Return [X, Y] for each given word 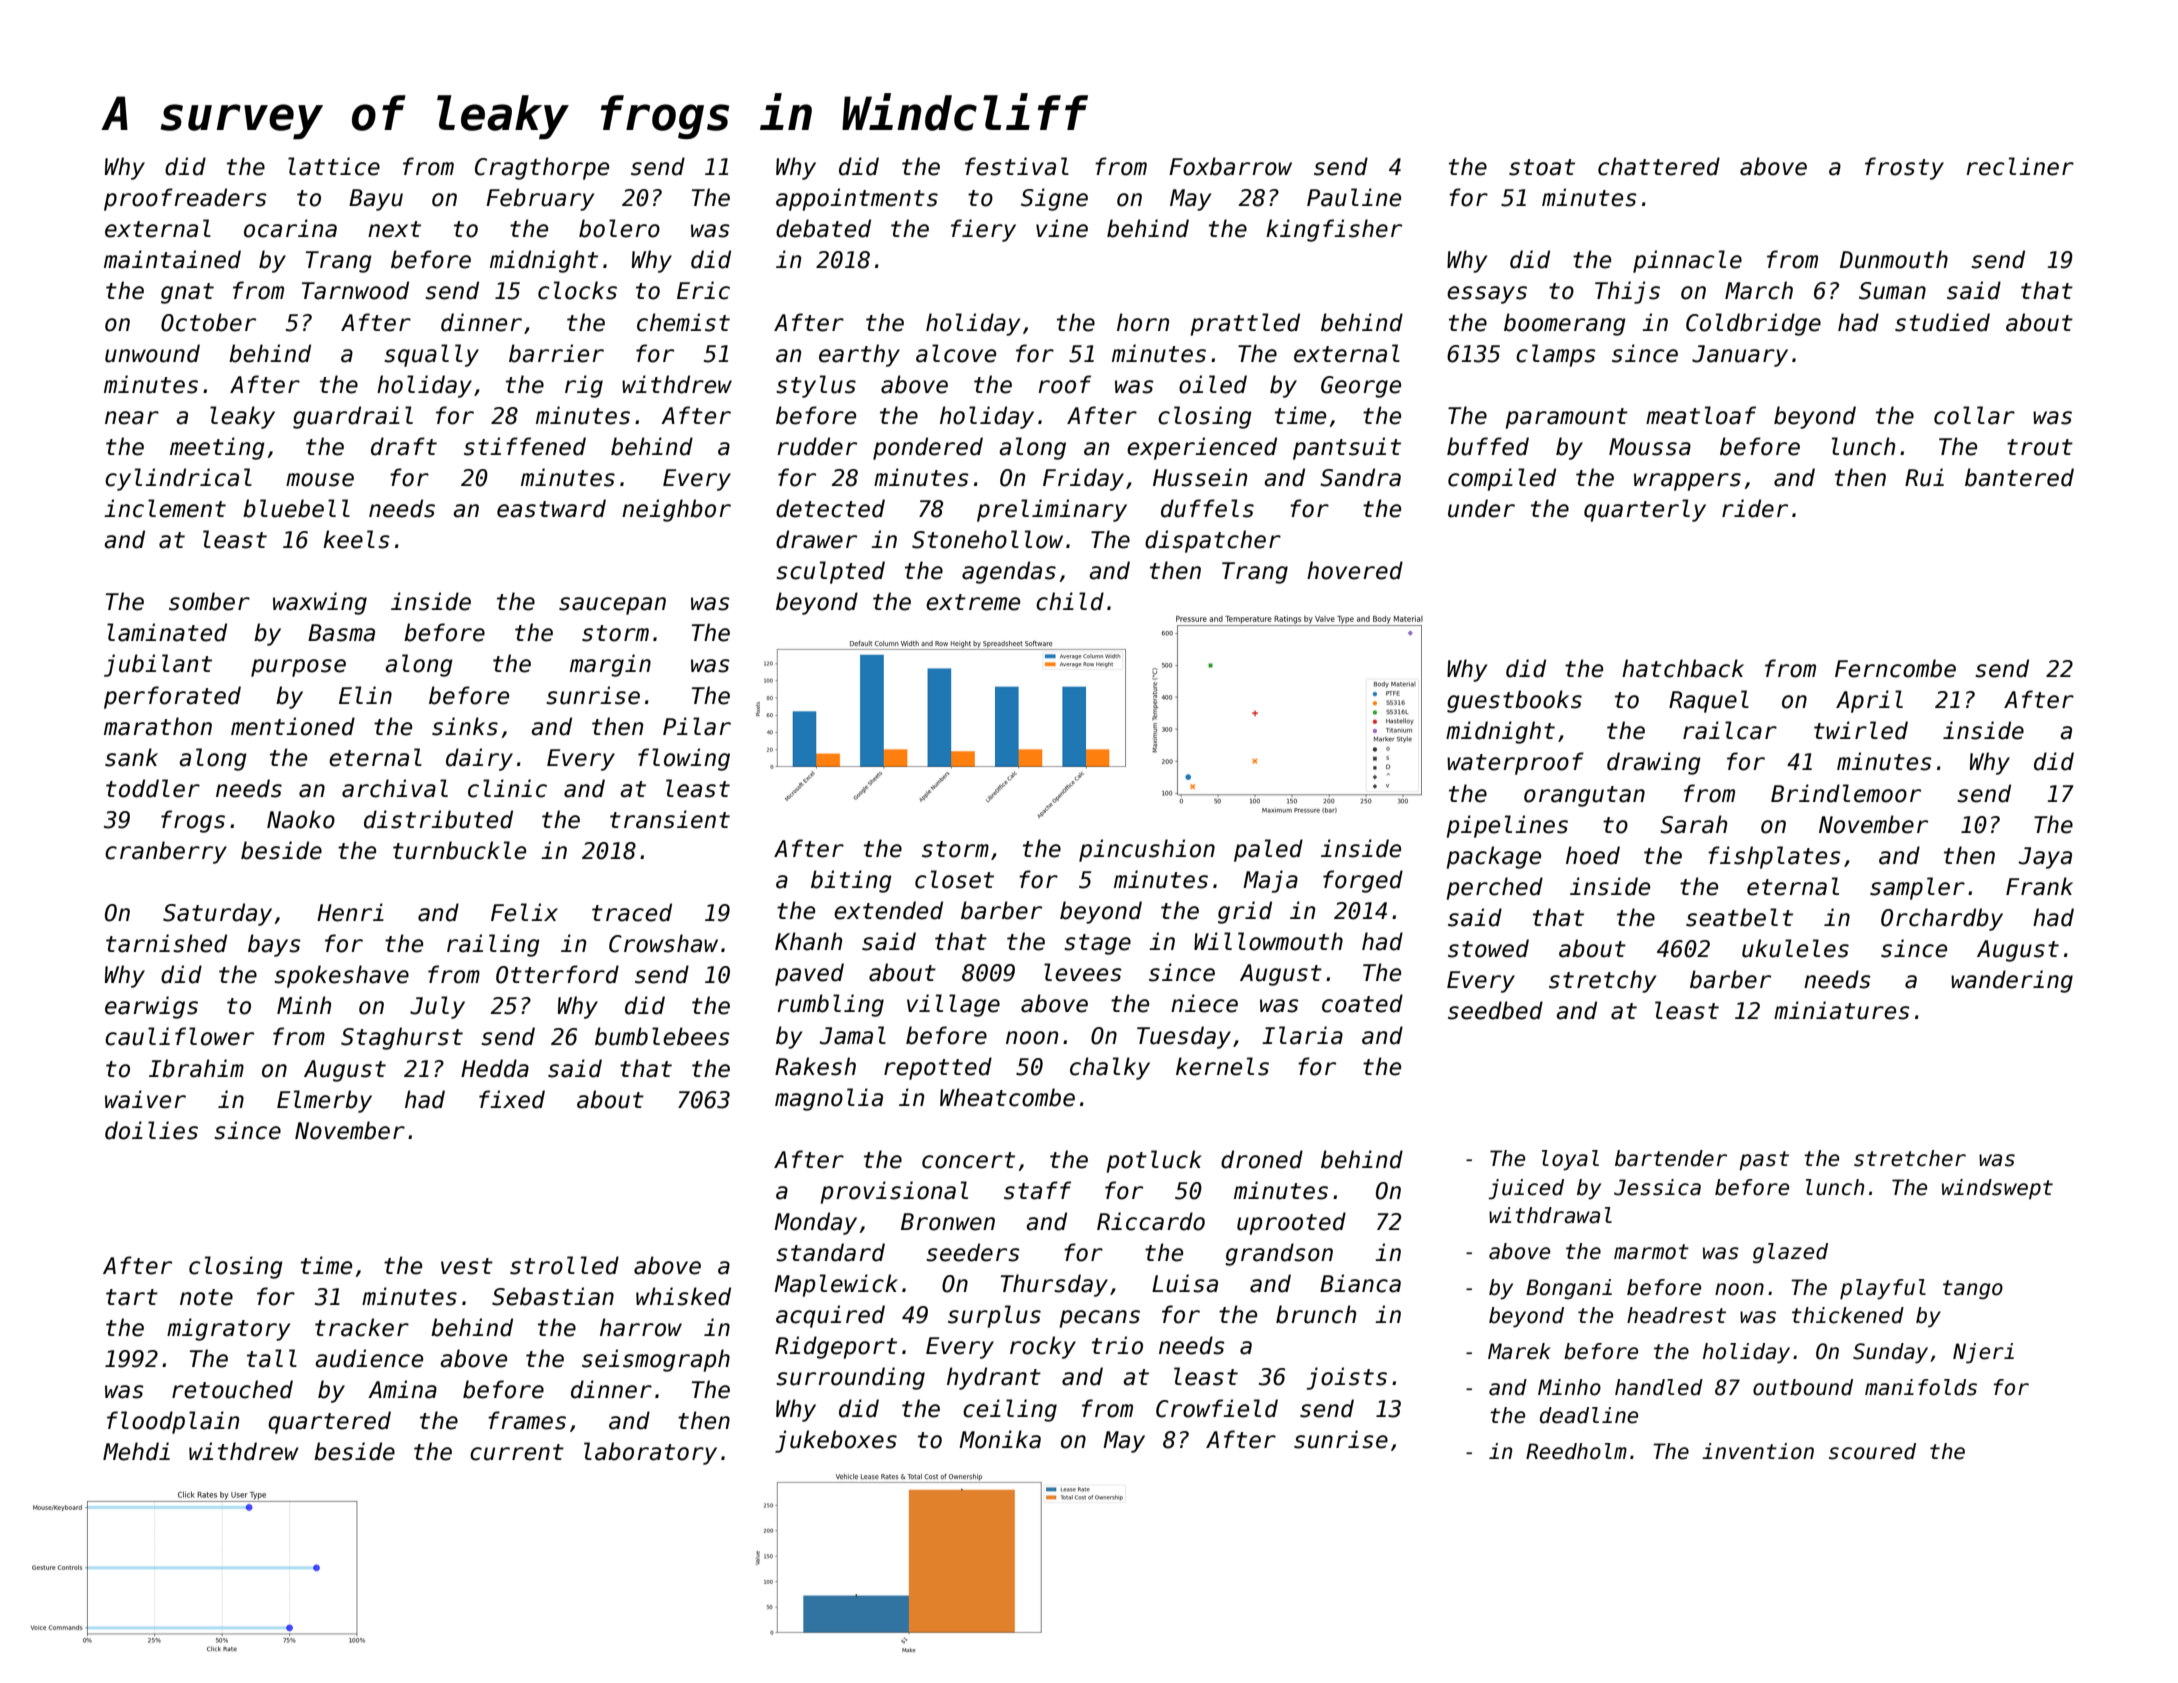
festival [1017, 166]
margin [610, 665]
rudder [817, 446]
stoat [1542, 167]
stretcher [1910, 1158]
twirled [1861, 730]
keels [356, 539]
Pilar [697, 726]
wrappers [1687, 482]
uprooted [1291, 1223]
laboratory [650, 1453]
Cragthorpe [542, 168]
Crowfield [1217, 1408]
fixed [512, 1099]
